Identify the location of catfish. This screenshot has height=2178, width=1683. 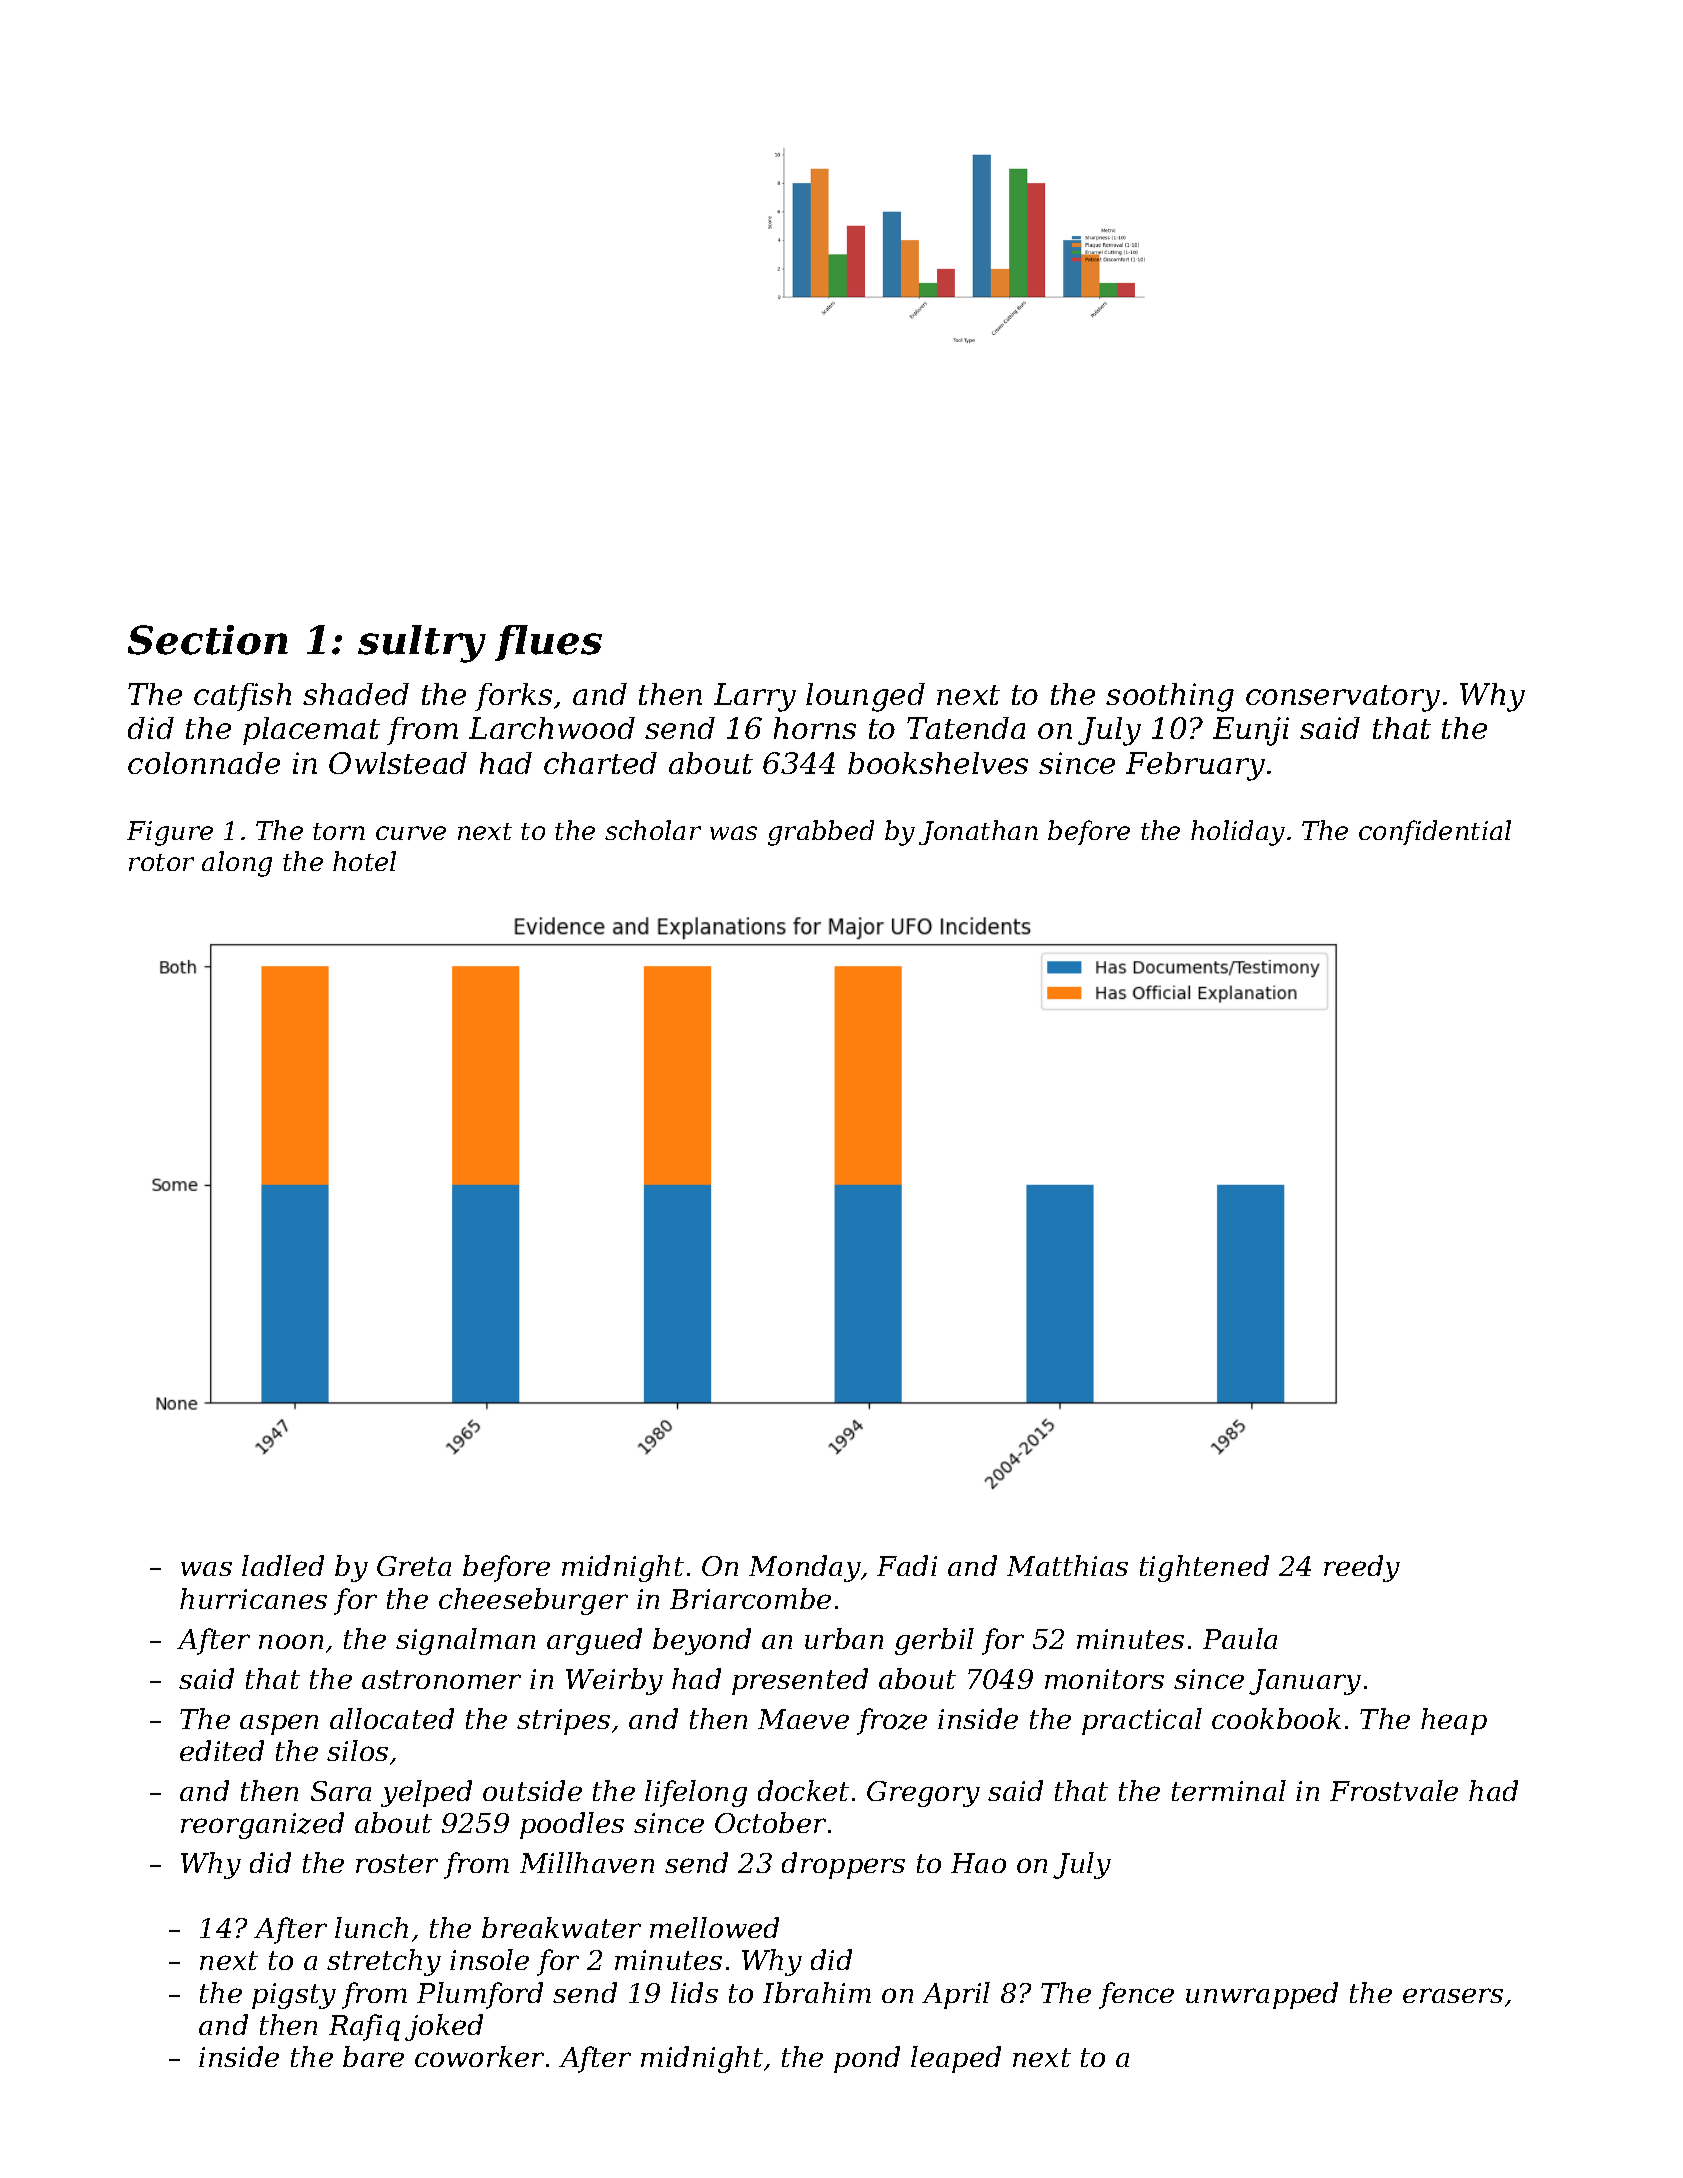
(242, 697).
